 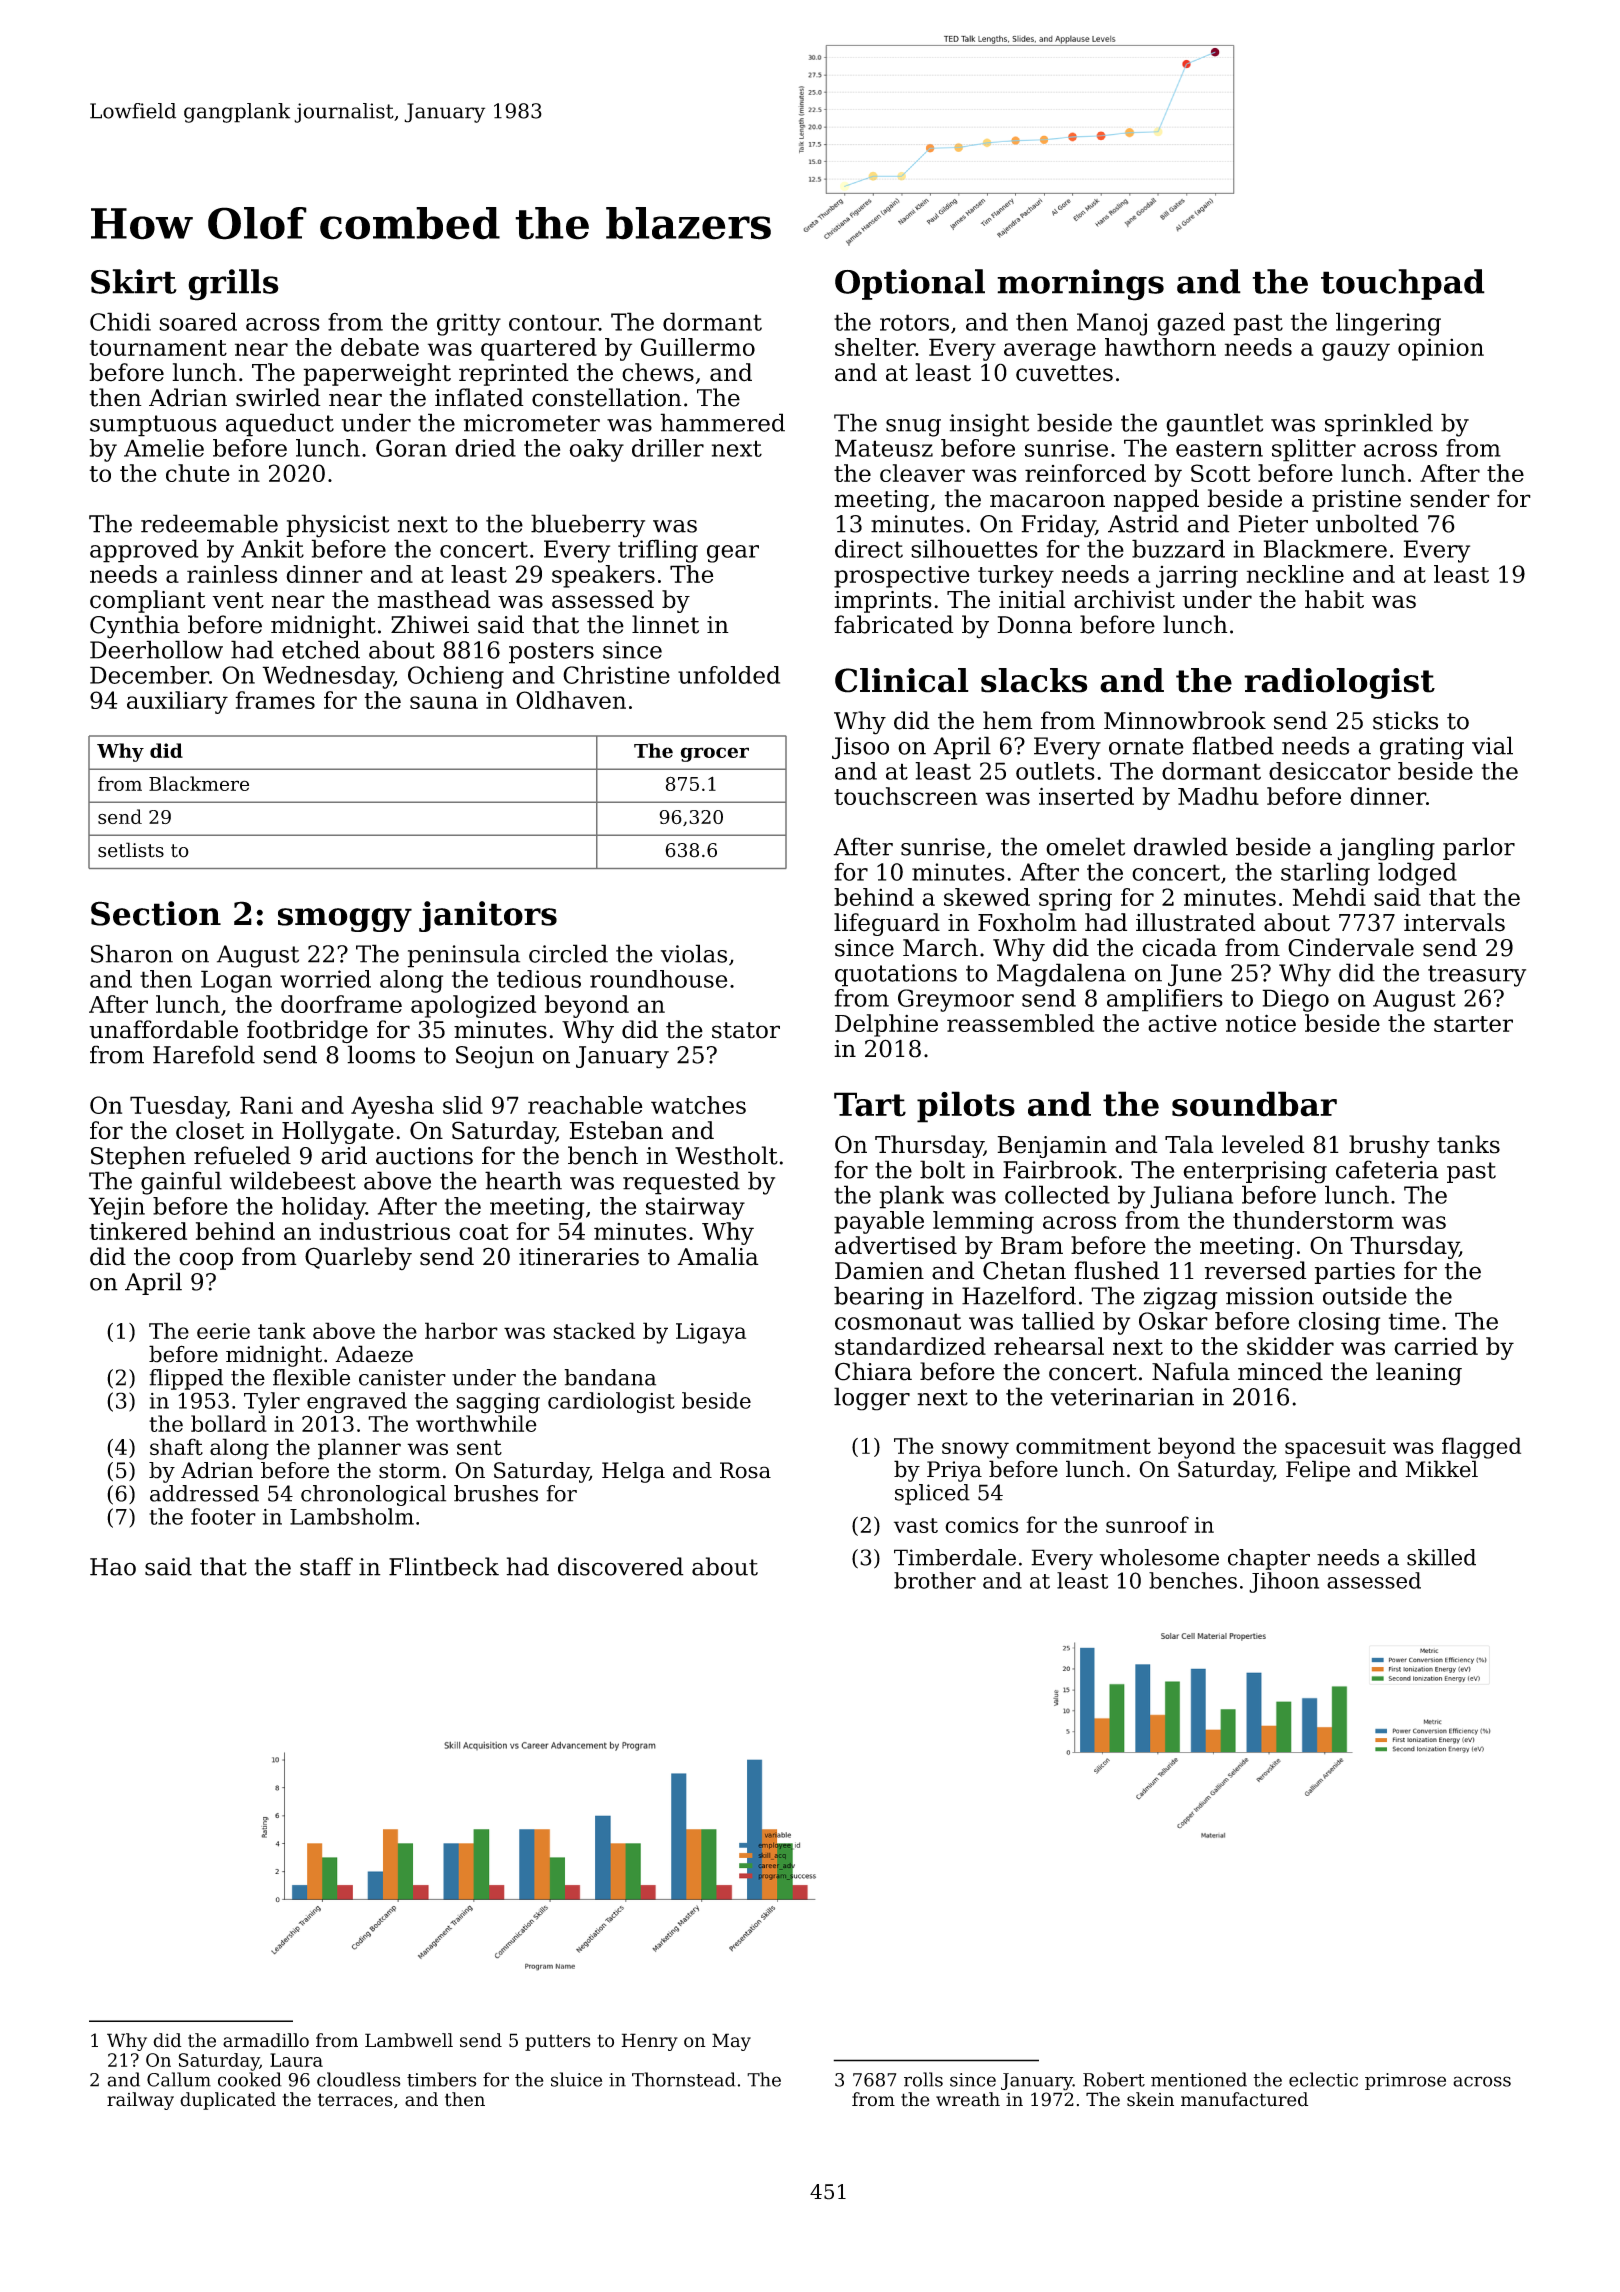 What do you see at coordinates (326, 1566) in the screenshot?
I see `staff` at bounding box center [326, 1566].
